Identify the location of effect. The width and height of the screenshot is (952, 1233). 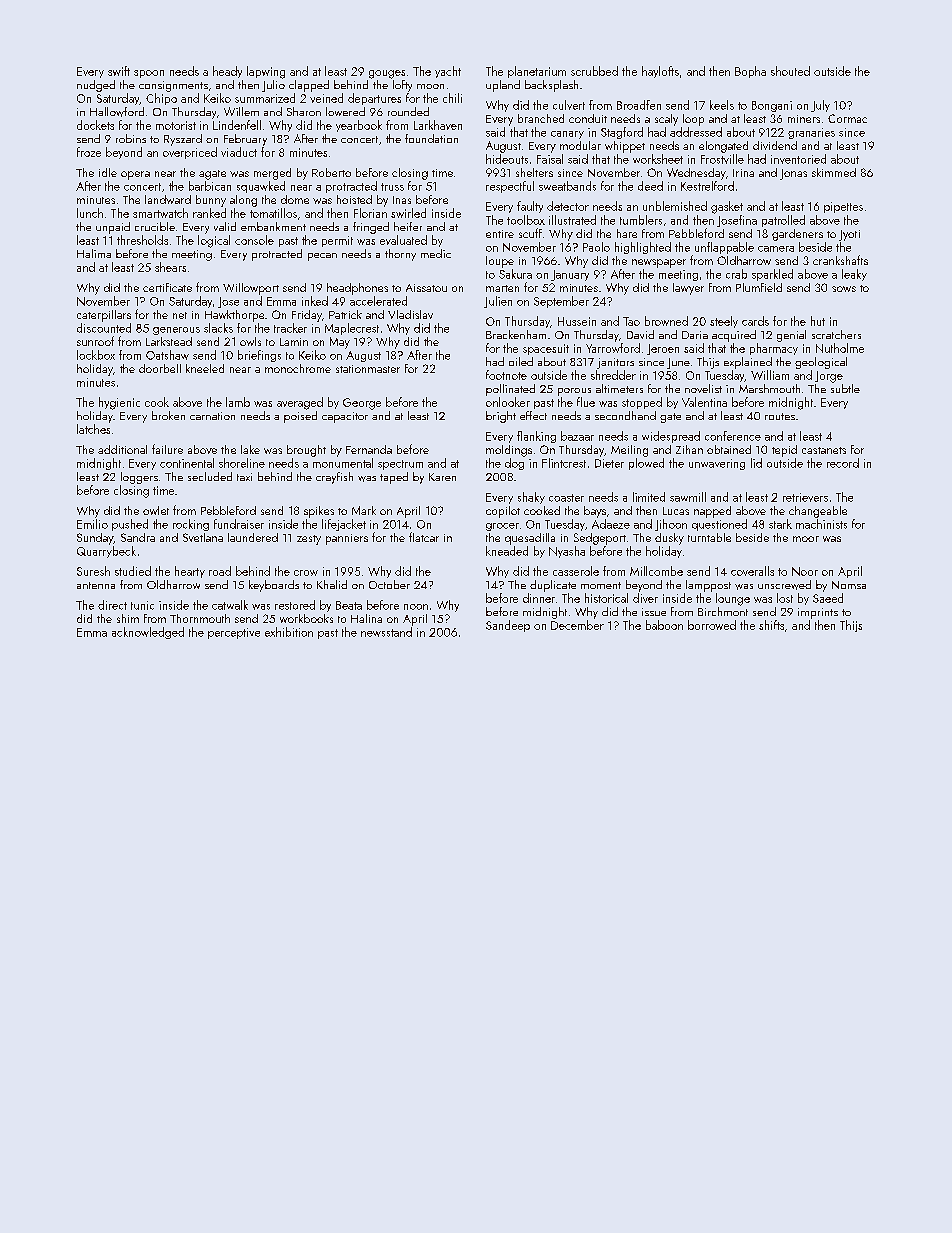
(533, 415).
